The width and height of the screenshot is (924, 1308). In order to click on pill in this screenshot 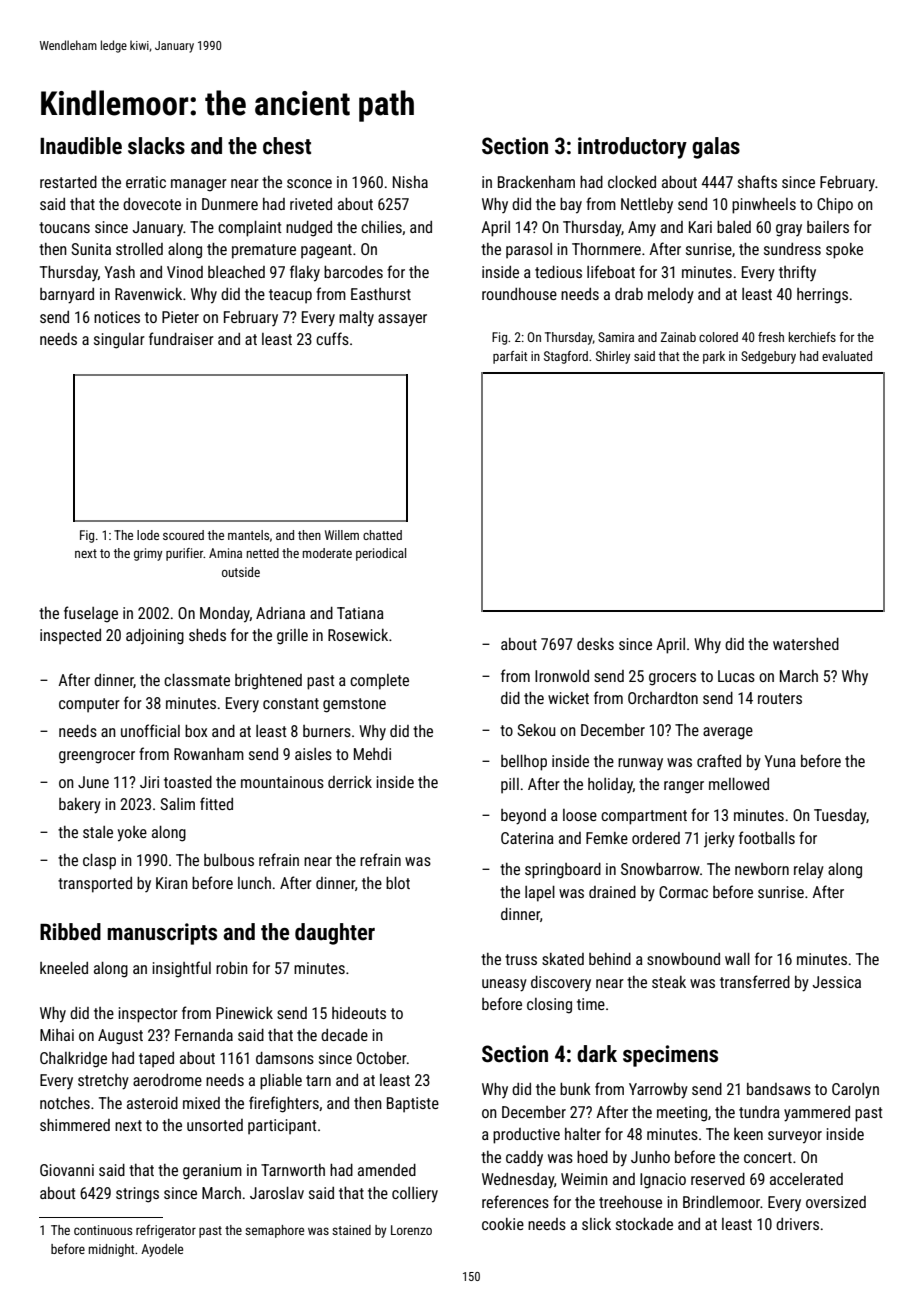, I will do `click(510, 786)`.
